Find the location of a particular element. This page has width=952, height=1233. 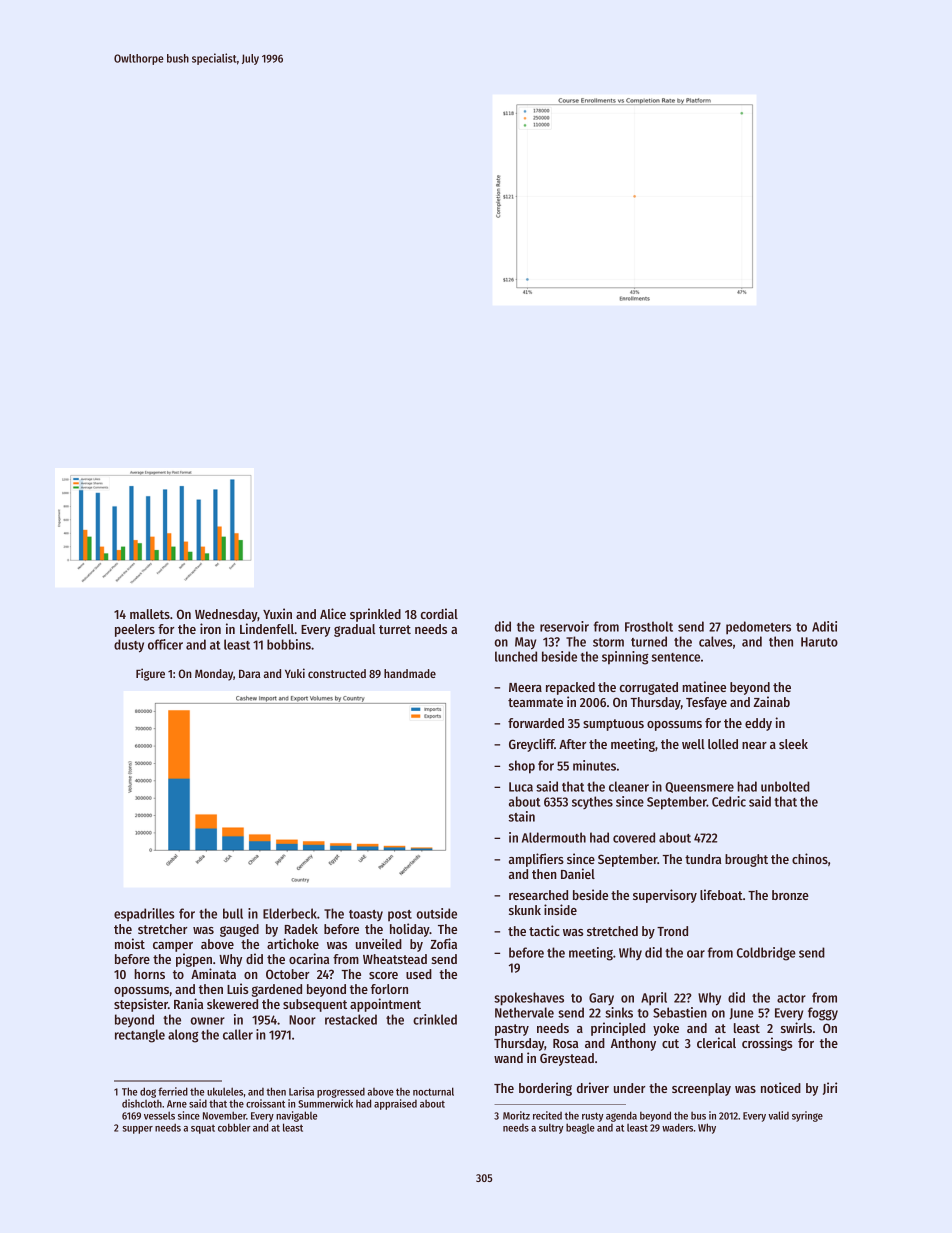

cordial is located at coordinates (439, 613).
